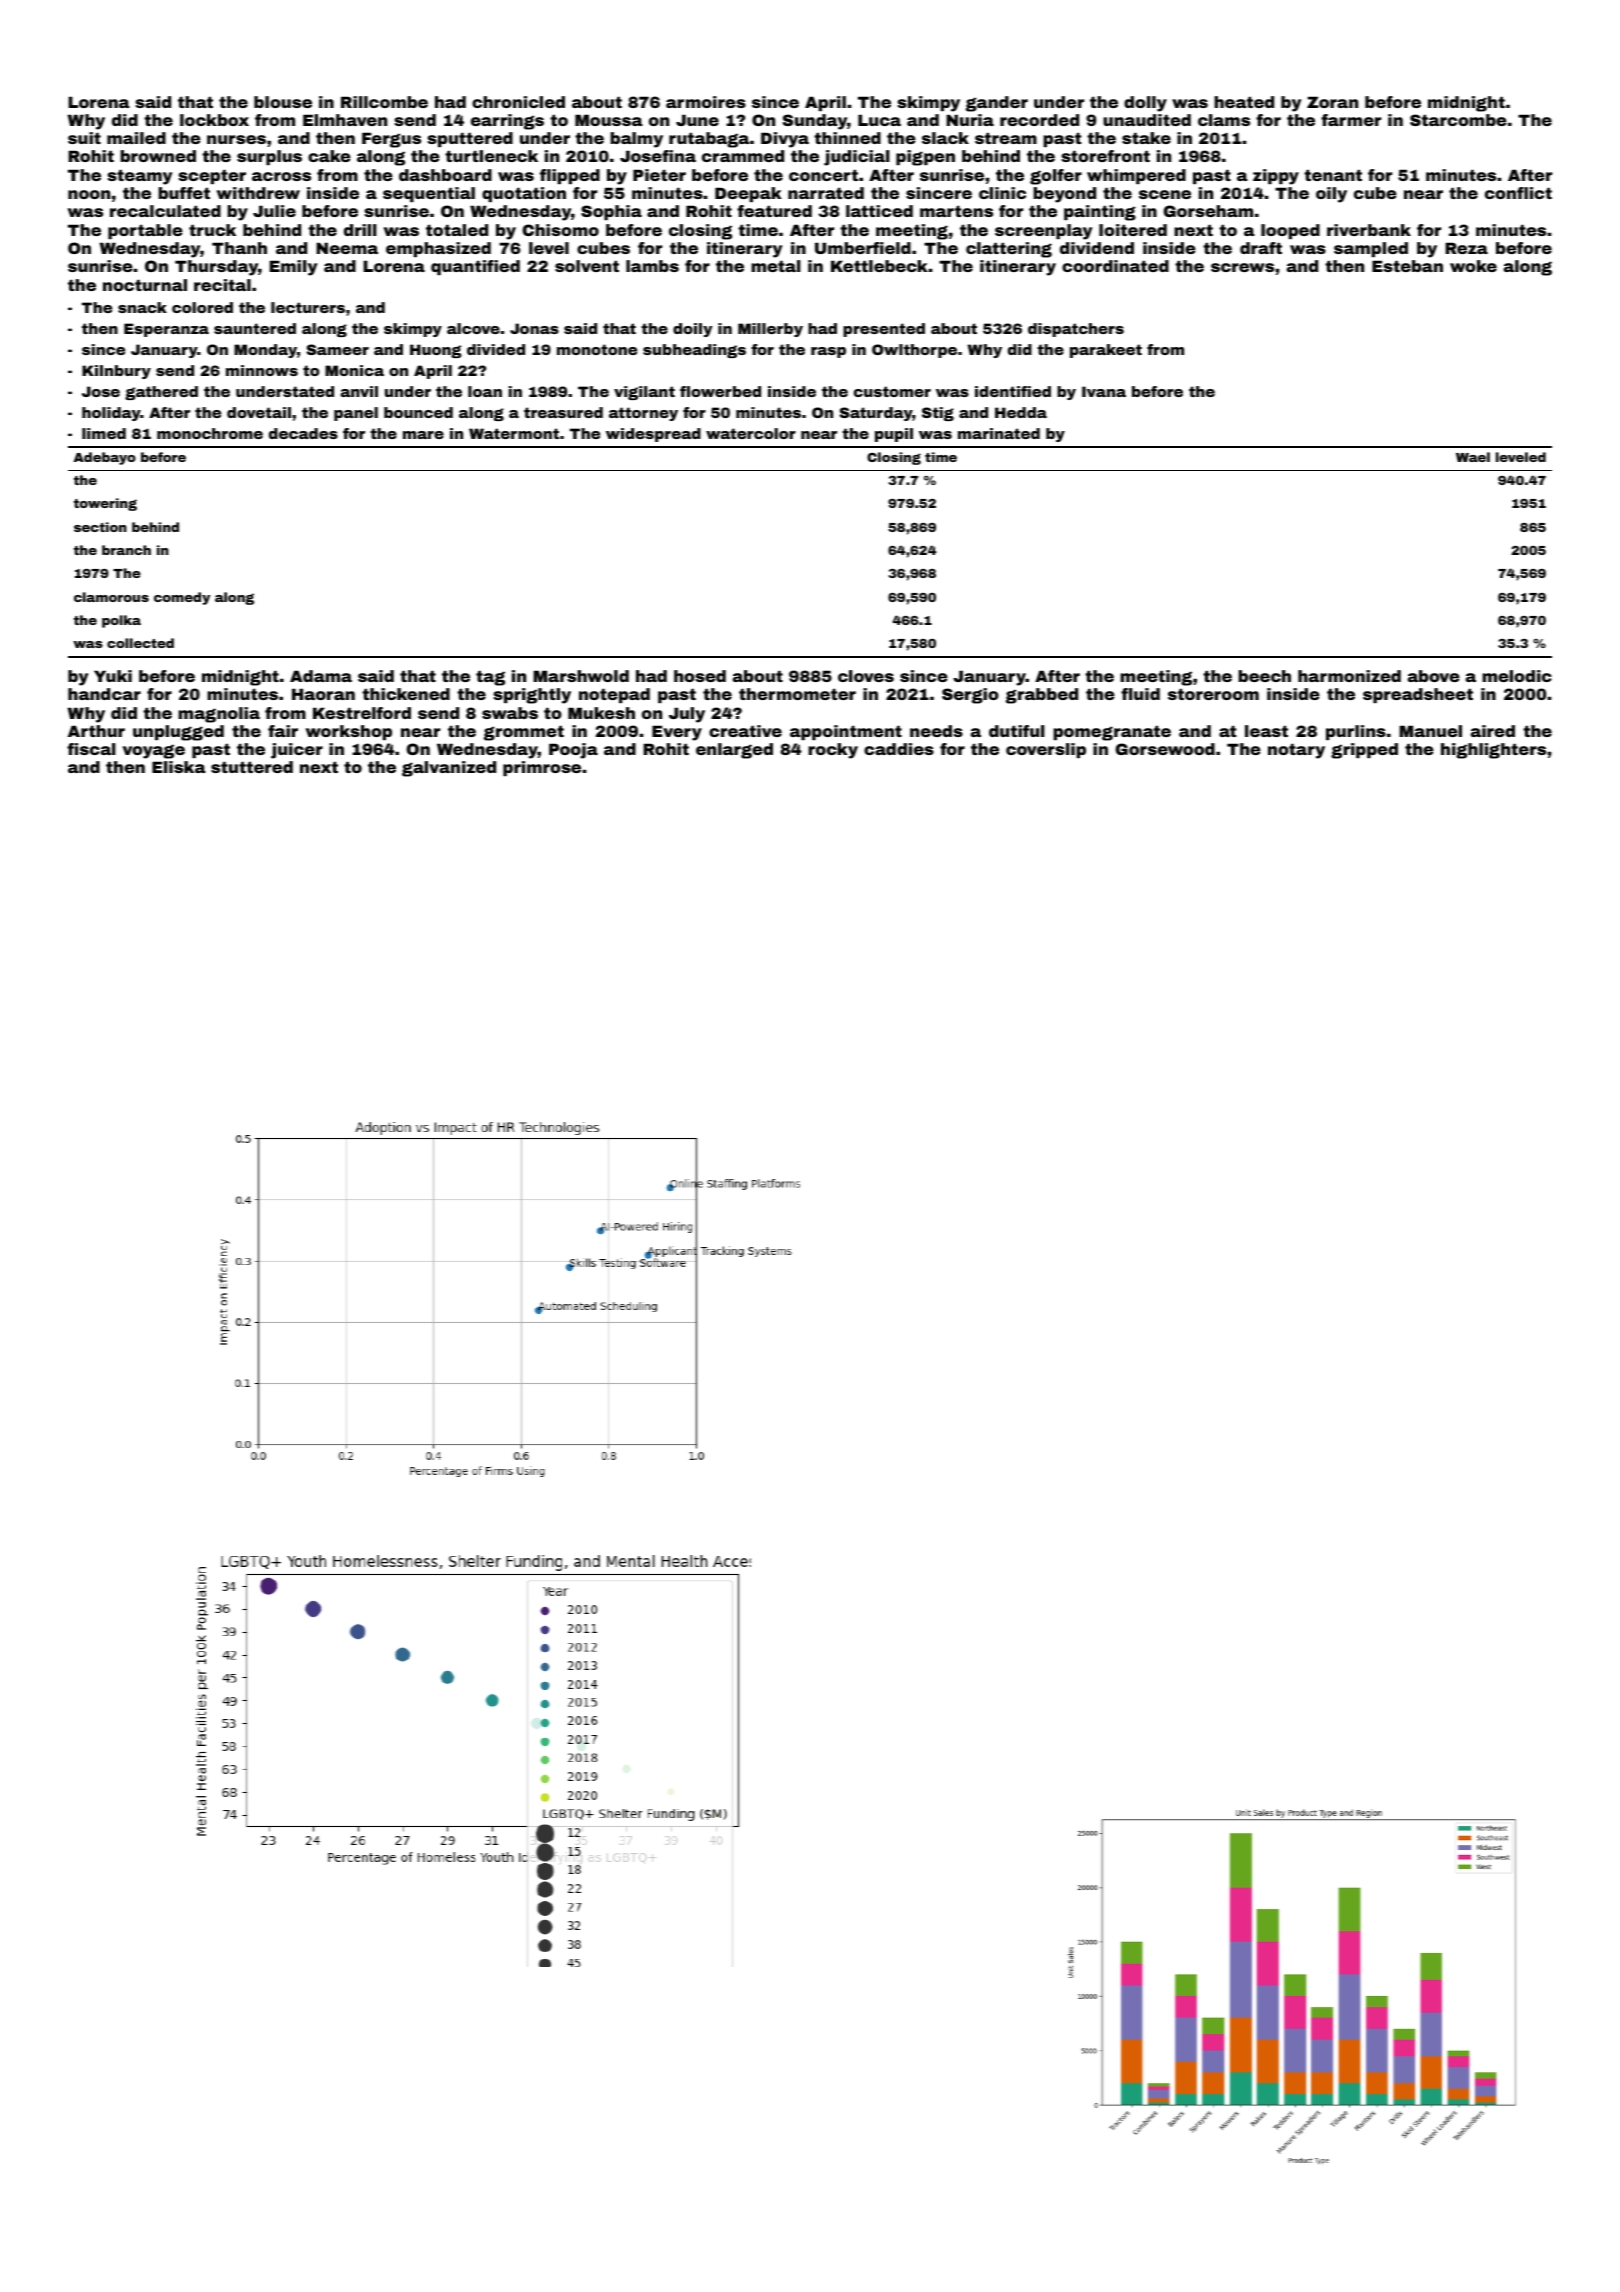 Image resolution: width=1620 pixels, height=2292 pixels. What do you see at coordinates (938, 414) in the document?
I see `Stig` at bounding box center [938, 414].
